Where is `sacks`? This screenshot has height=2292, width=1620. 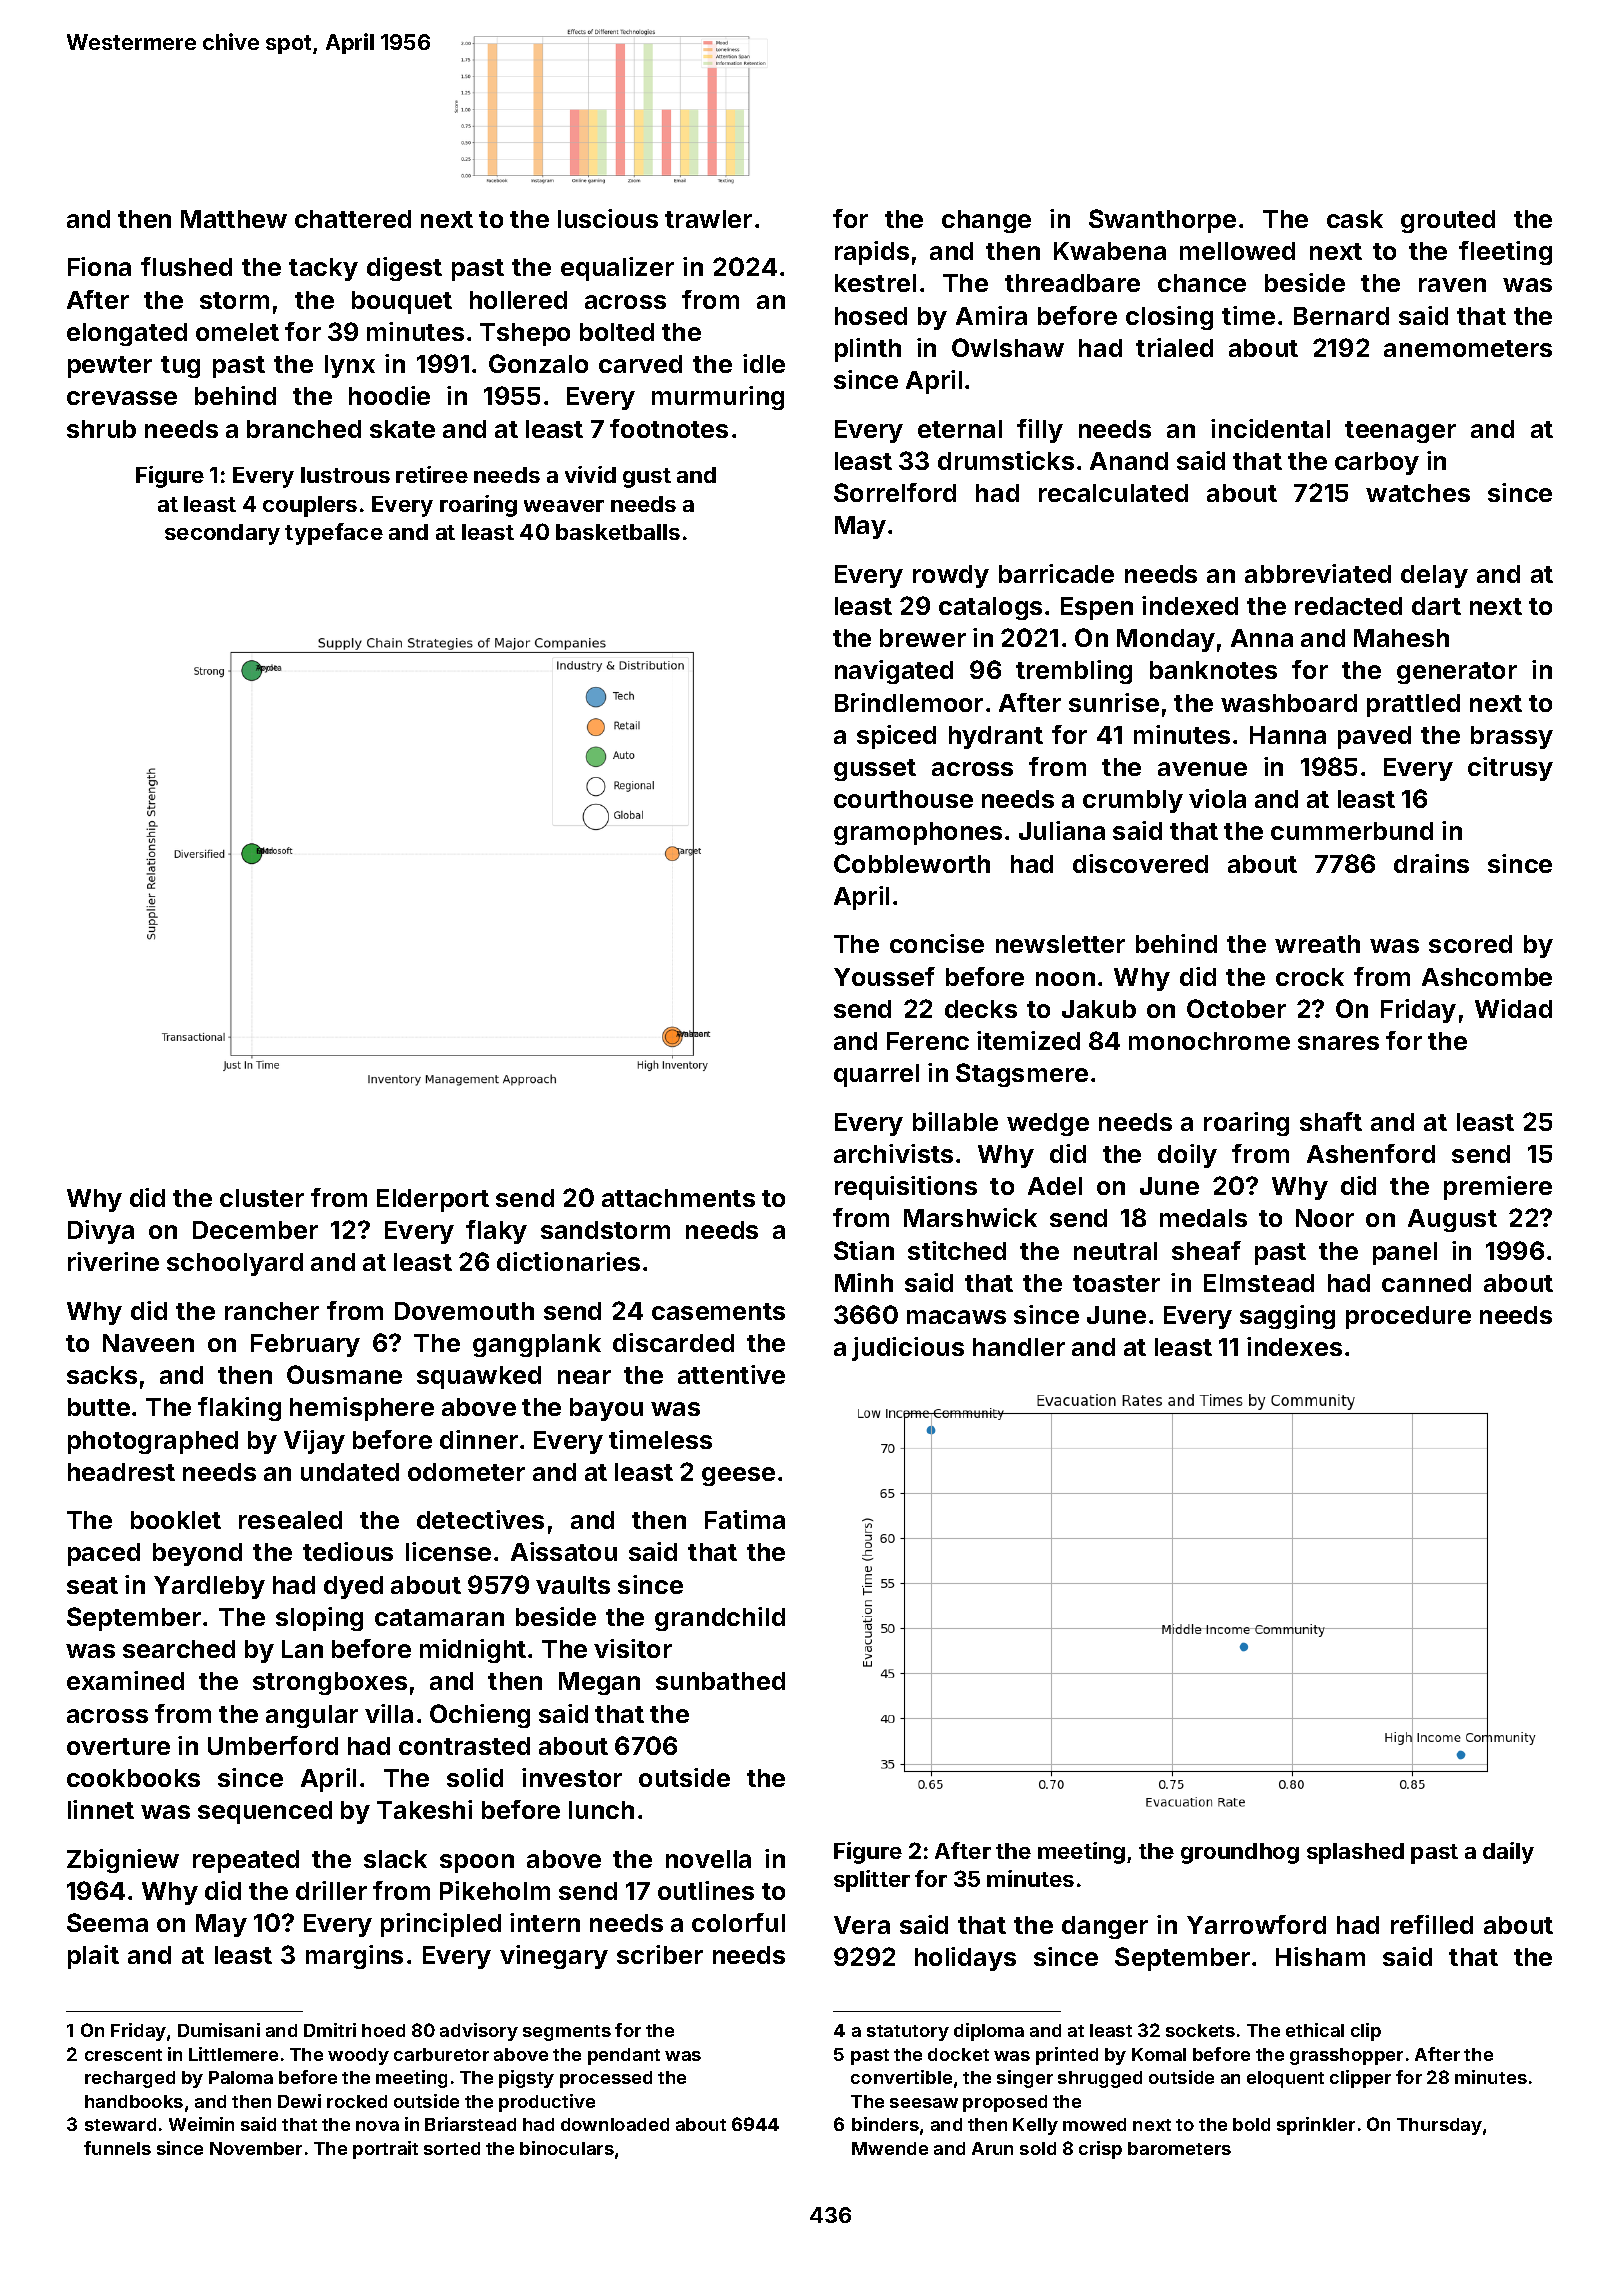
sacks is located at coordinates (102, 1375).
